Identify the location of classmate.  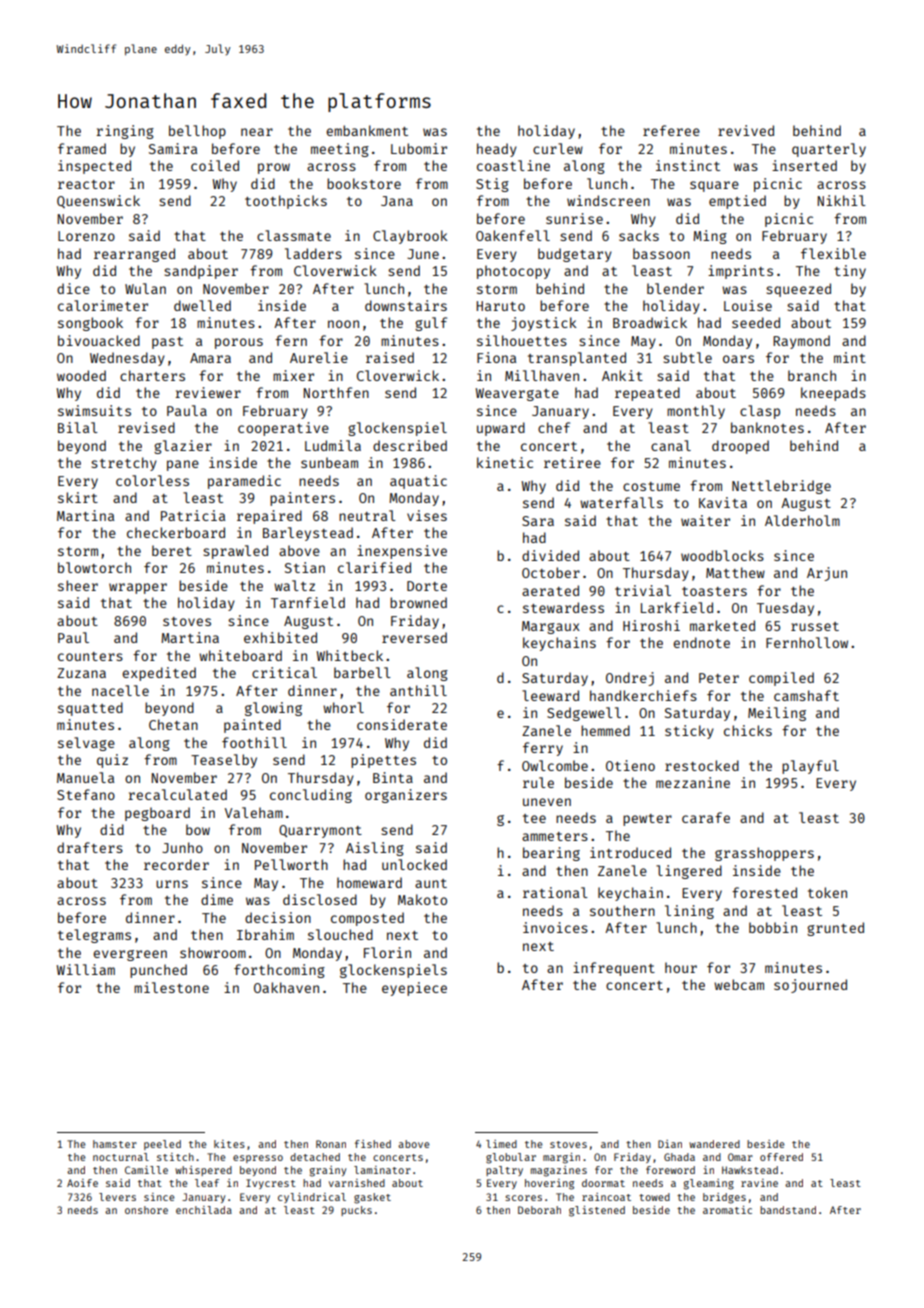
(294, 235).
